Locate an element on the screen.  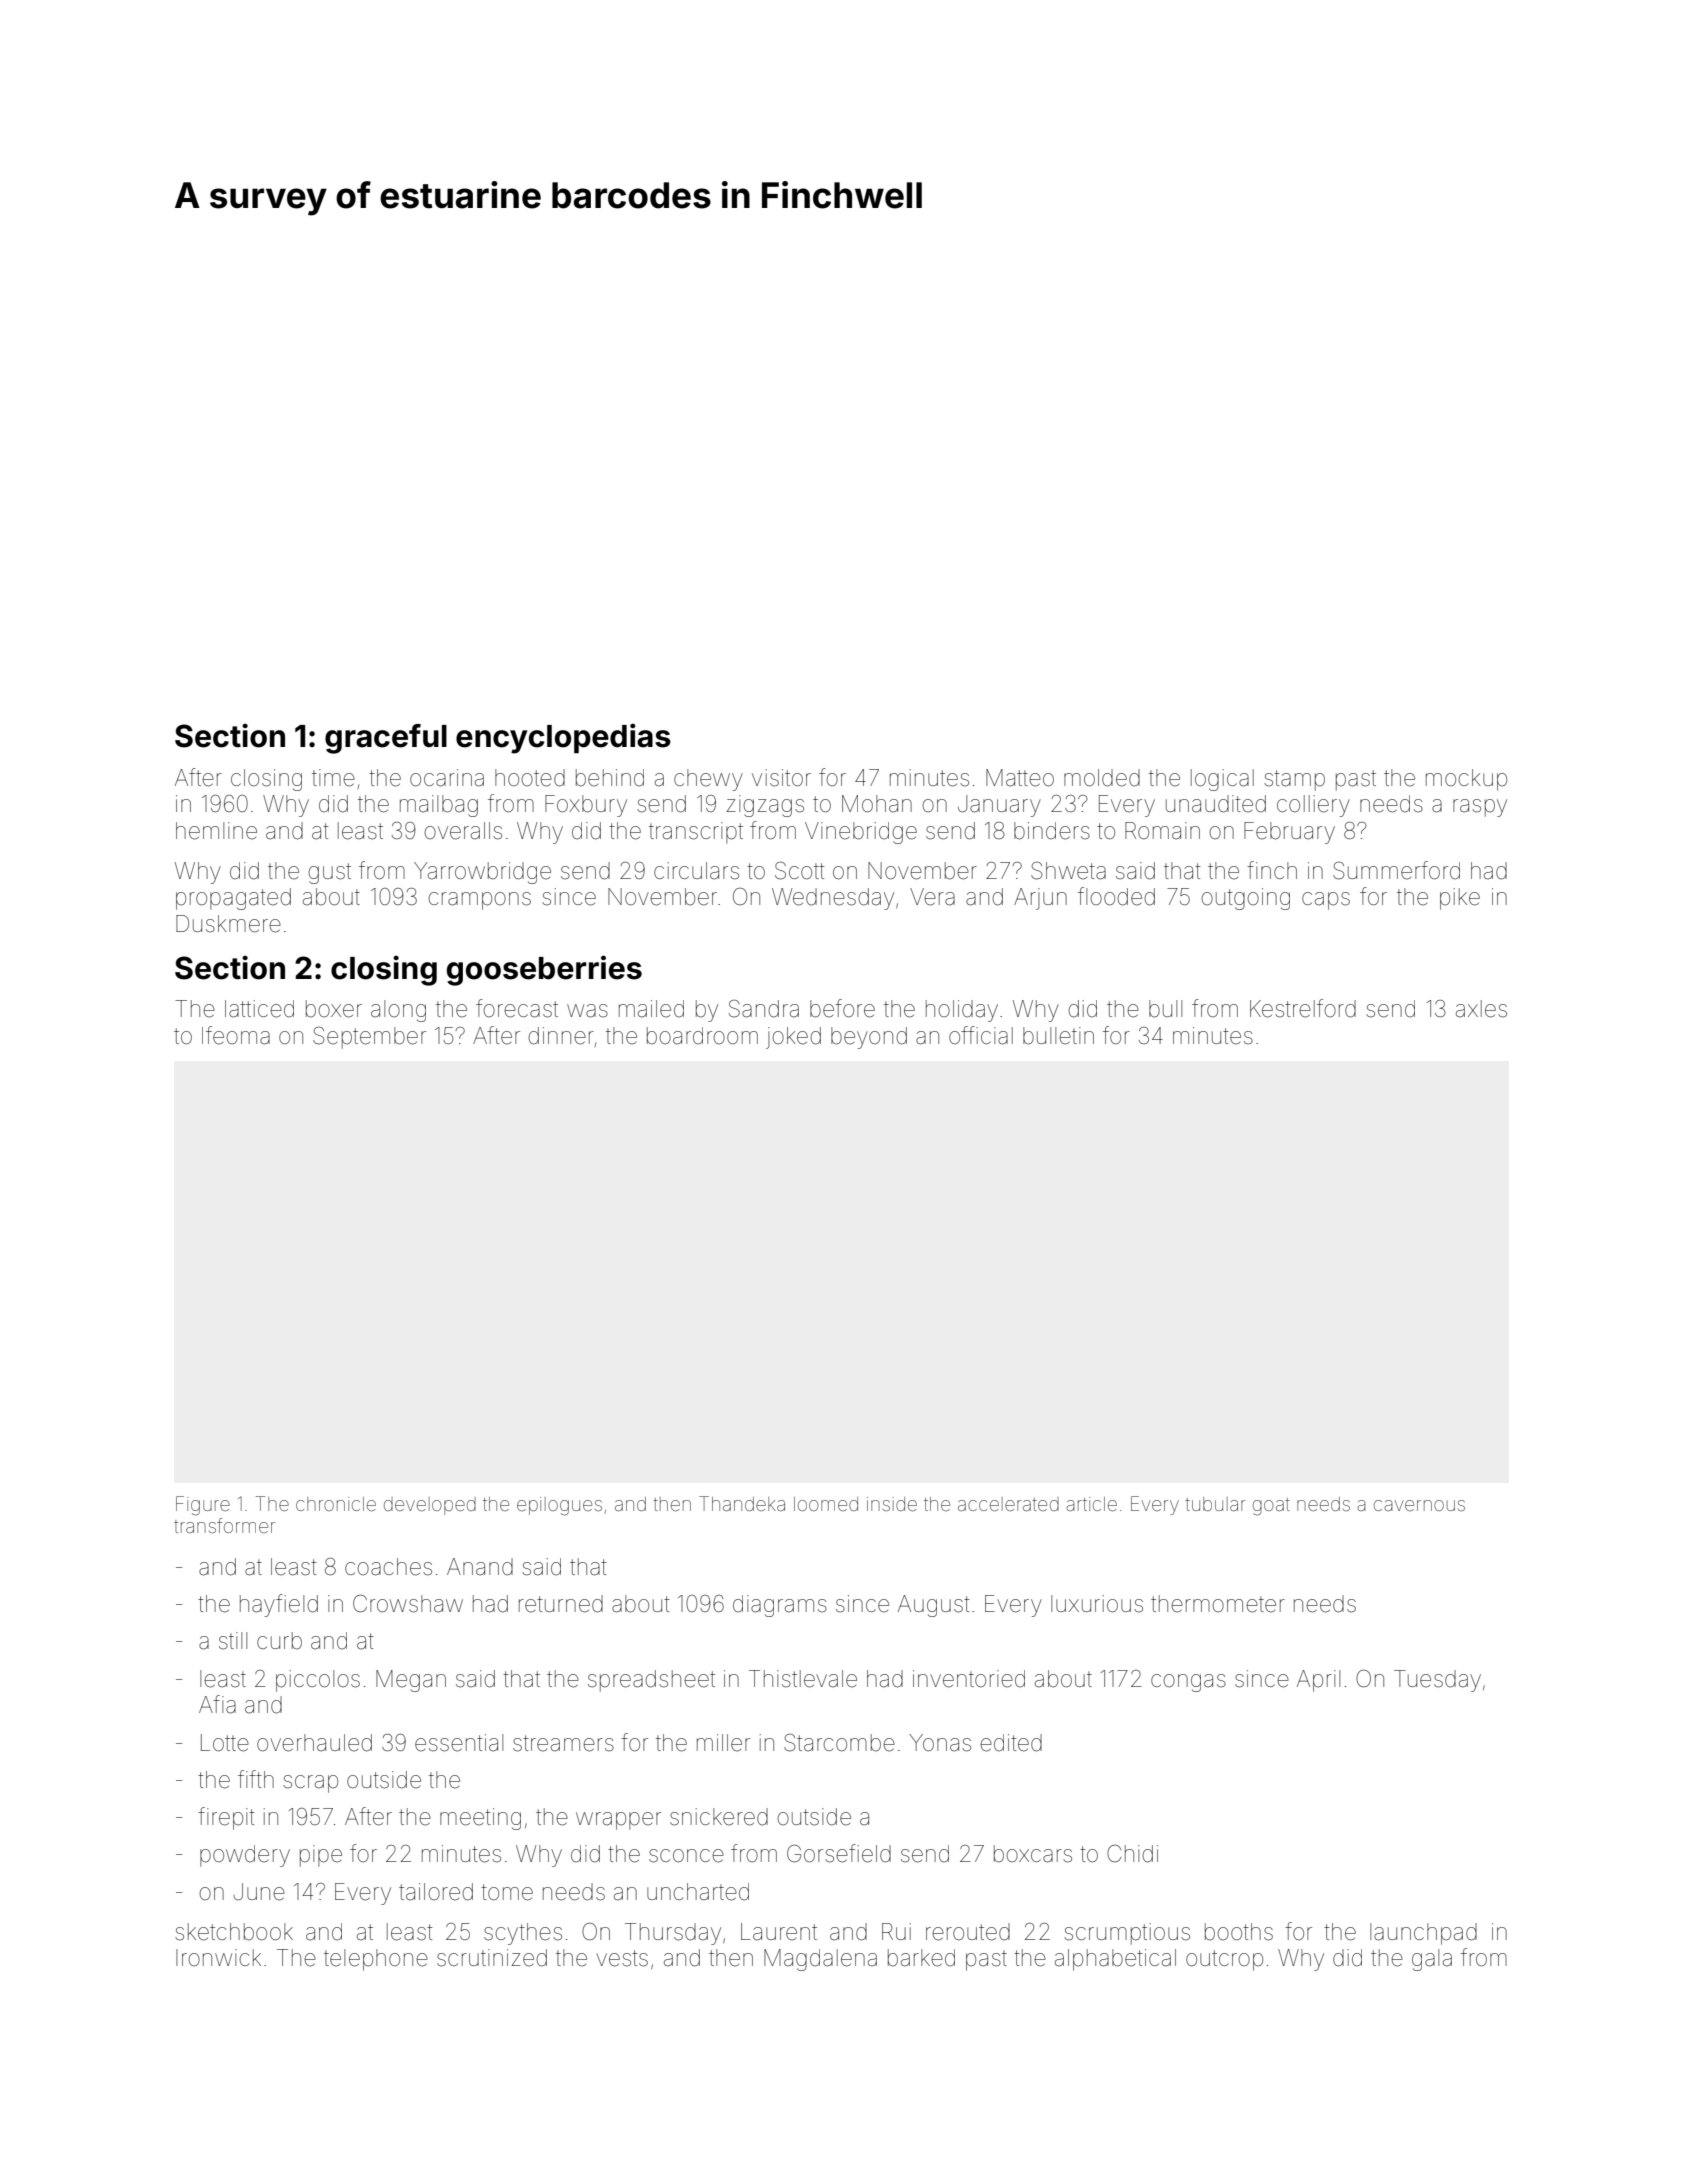
Ifeoma is located at coordinates (236, 1035).
